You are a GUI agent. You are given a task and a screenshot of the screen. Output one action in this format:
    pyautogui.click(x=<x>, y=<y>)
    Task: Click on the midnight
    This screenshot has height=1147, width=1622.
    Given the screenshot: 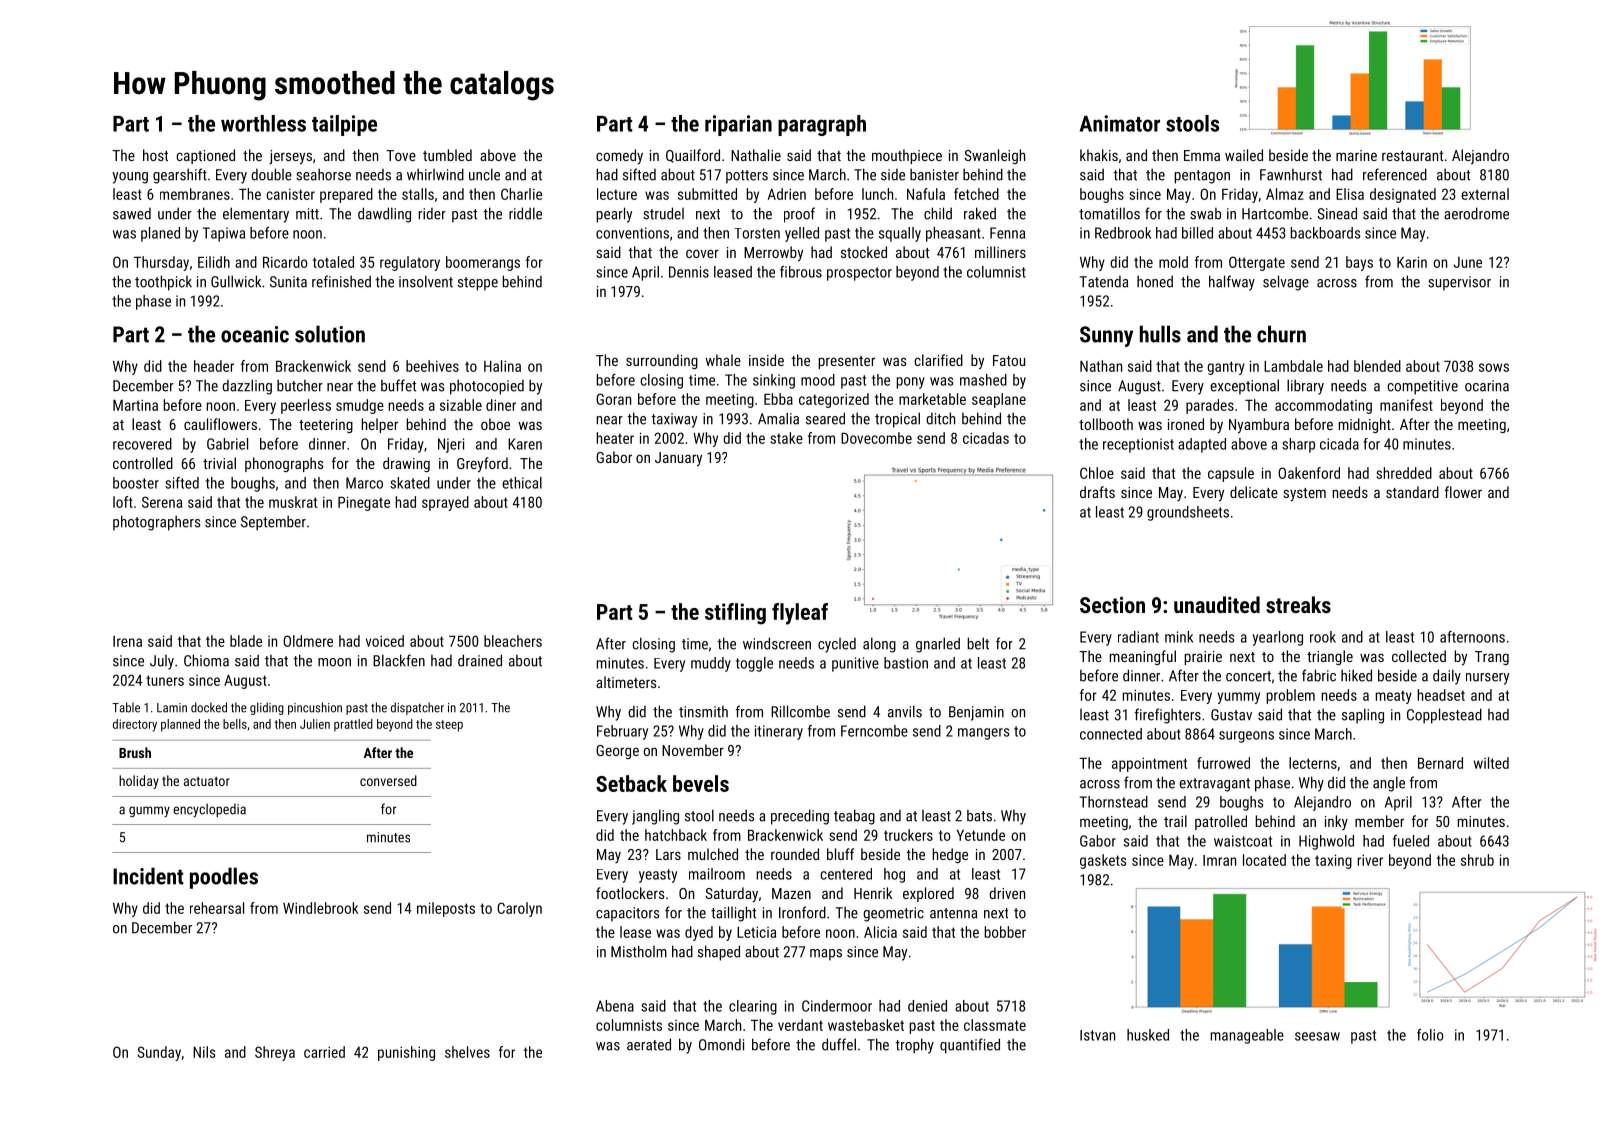 What is the action you would take?
    pyautogui.click(x=1365, y=425)
